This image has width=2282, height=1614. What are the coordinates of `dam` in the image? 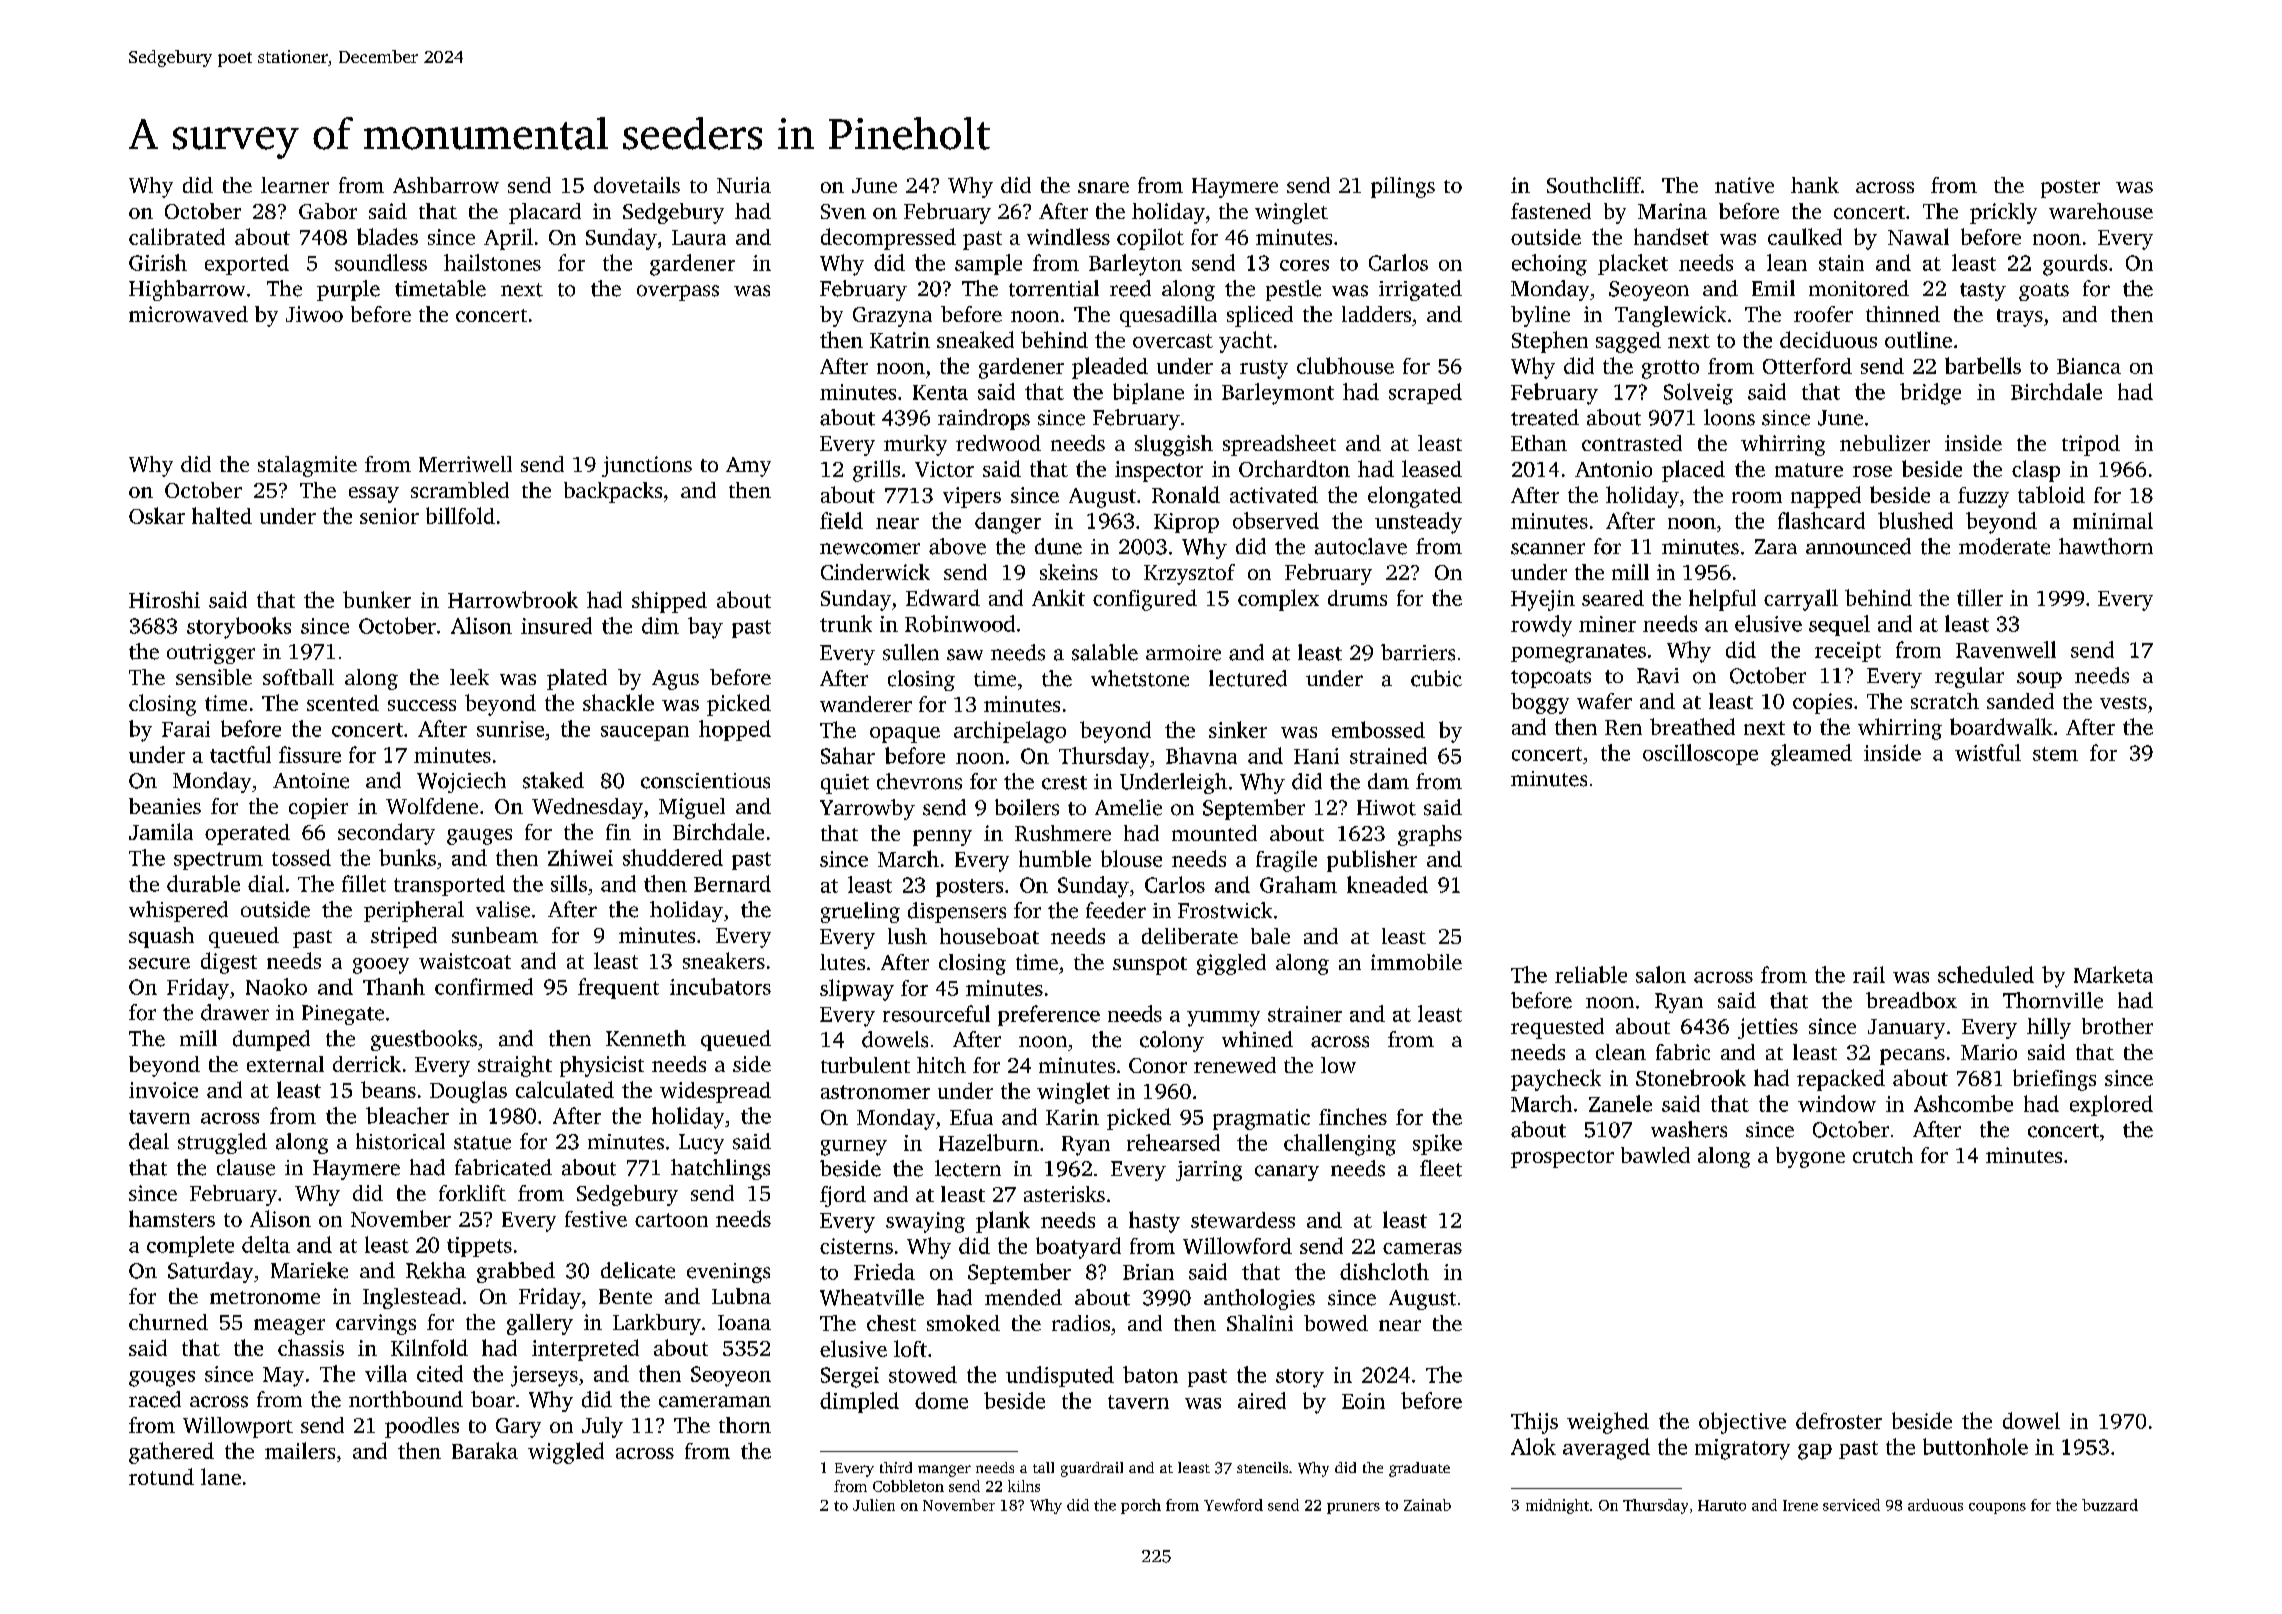 It's located at (1388, 781).
